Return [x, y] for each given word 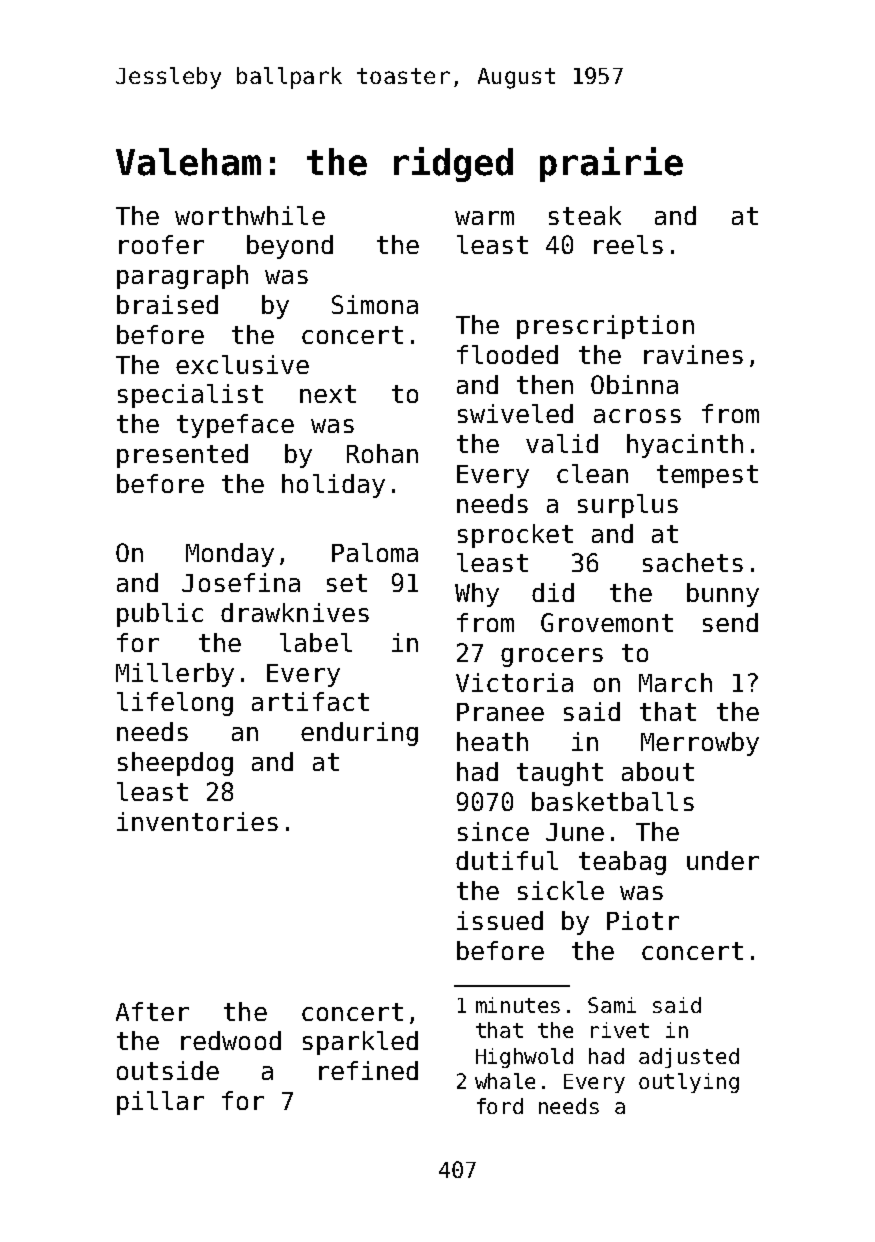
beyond [290, 247]
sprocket [515, 536]
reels [628, 244]
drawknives [295, 612]
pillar [160, 1103]
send [730, 622]
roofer [161, 244]
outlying [689, 1083]
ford [500, 1106]
